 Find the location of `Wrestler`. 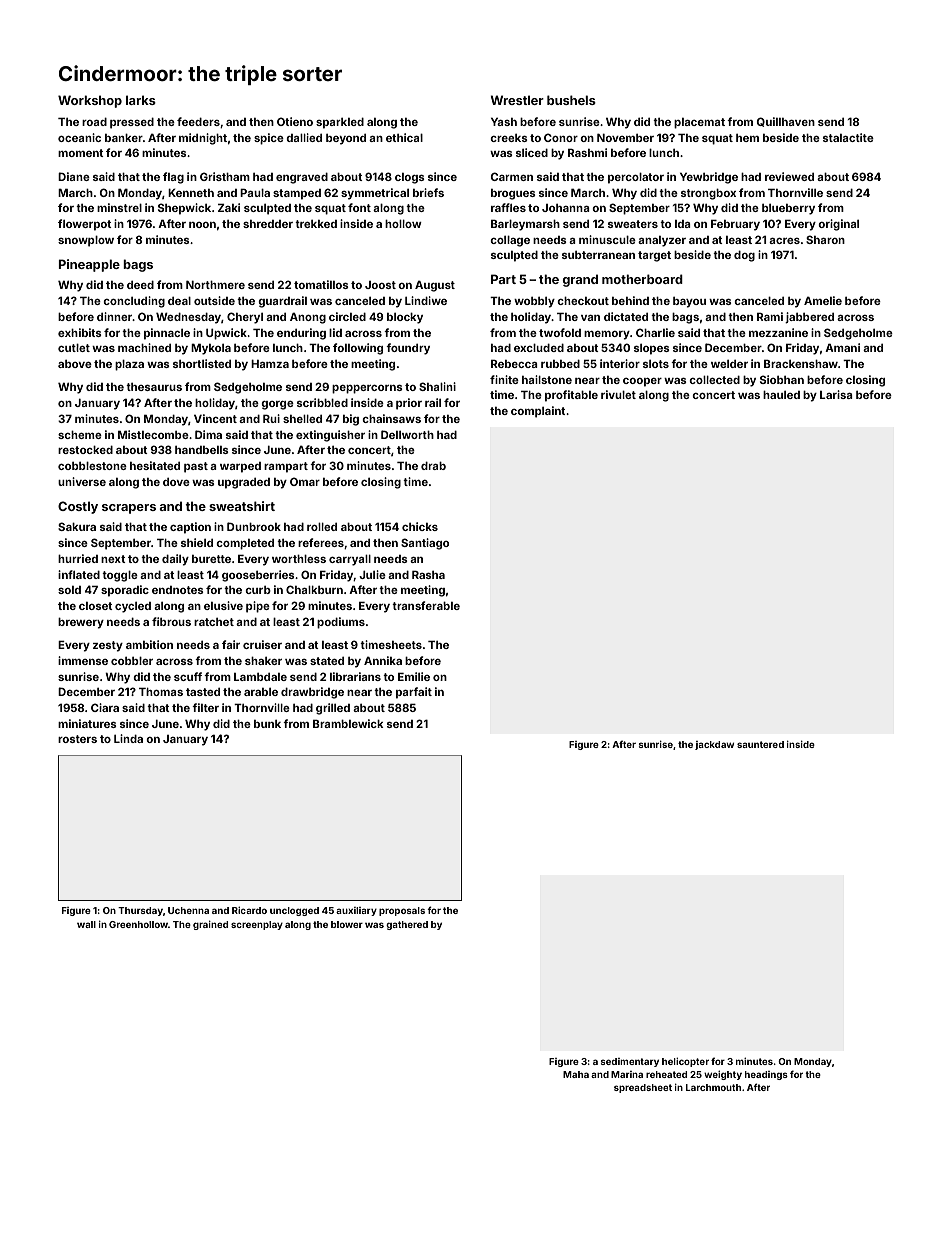

Wrestler is located at coordinates (517, 100).
